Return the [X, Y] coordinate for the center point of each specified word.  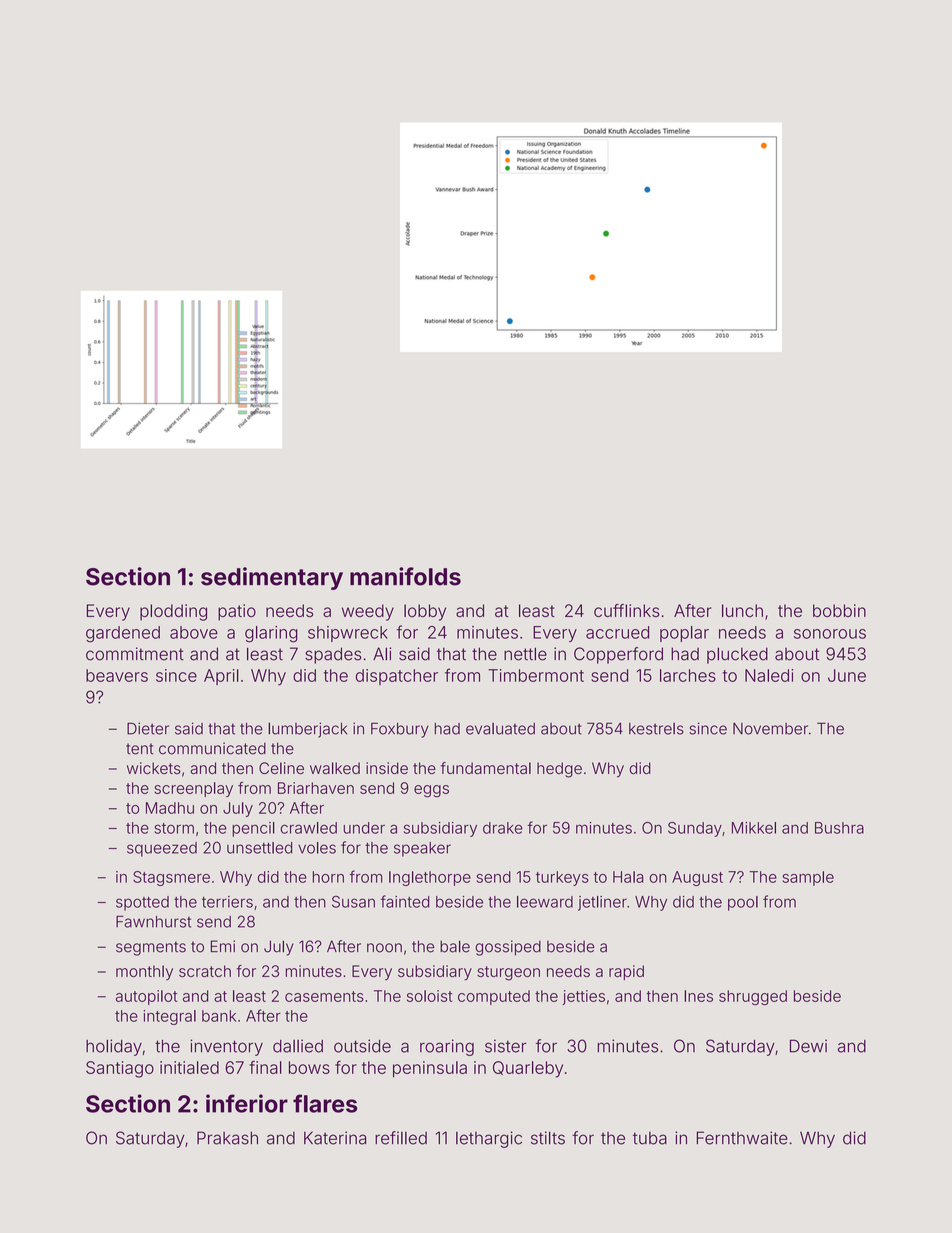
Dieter [148, 728]
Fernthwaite [742, 1138]
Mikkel [754, 828]
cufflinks [627, 610]
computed [494, 997]
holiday [114, 1047]
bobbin [839, 610]
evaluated [500, 729]
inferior [247, 1103]
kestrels [656, 729]
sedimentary [272, 578]
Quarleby [528, 1069]
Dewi [808, 1046]
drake [503, 828]
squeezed [162, 849]
